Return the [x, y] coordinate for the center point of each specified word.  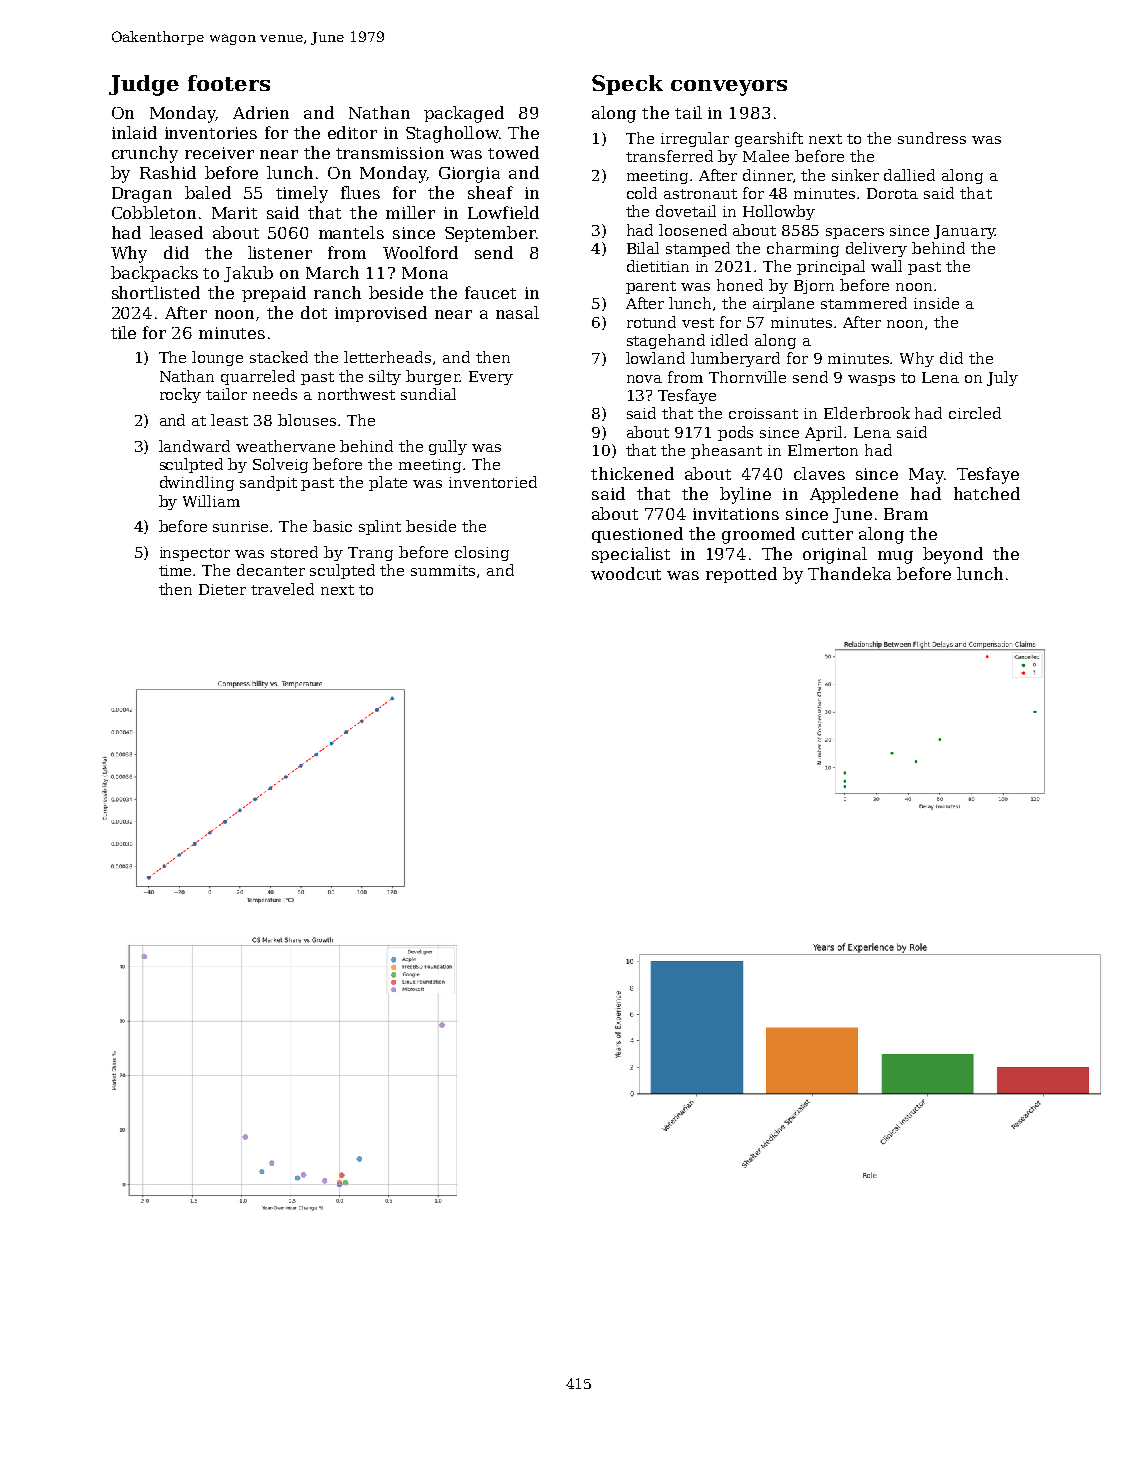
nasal [517, 312]
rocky [180, 395]
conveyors [729, 88]
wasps [871, 380]
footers [229, 83]
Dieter [222, 589]
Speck [627, 85]
